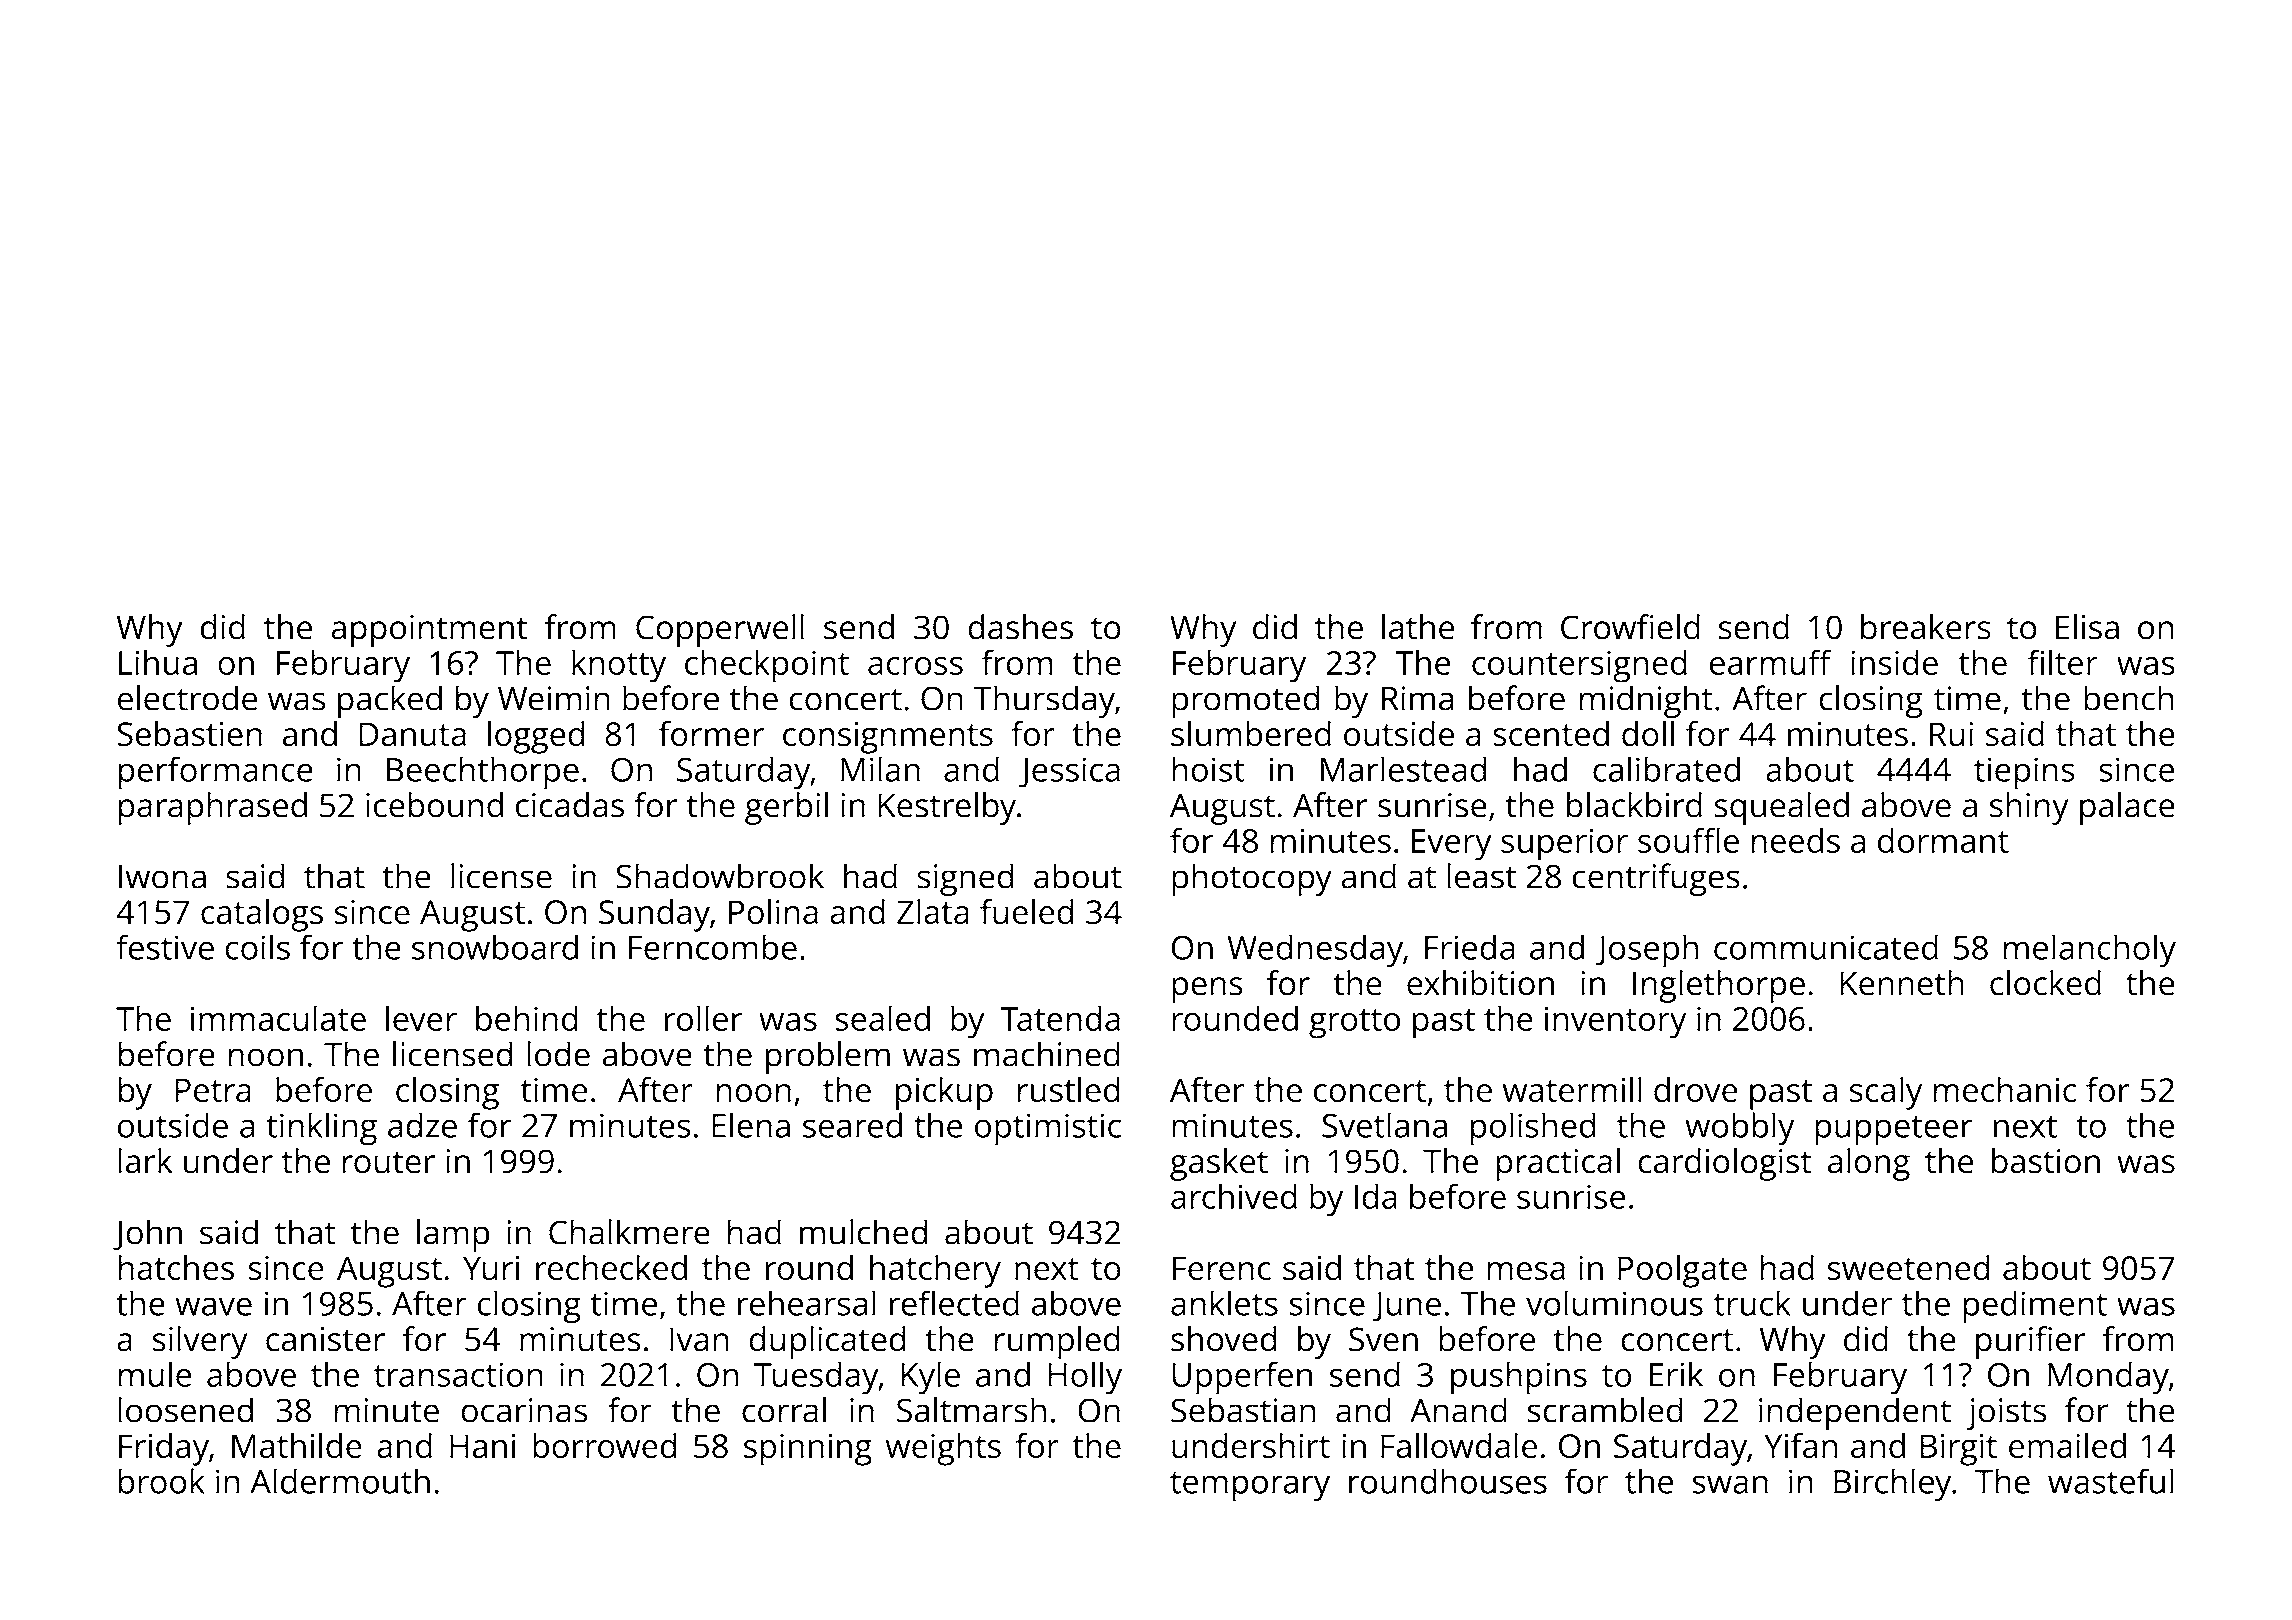  What do you see at coordinates (1020, 627) in the screenshot?
I see `dashes` at bounding box center [1020, 627].
